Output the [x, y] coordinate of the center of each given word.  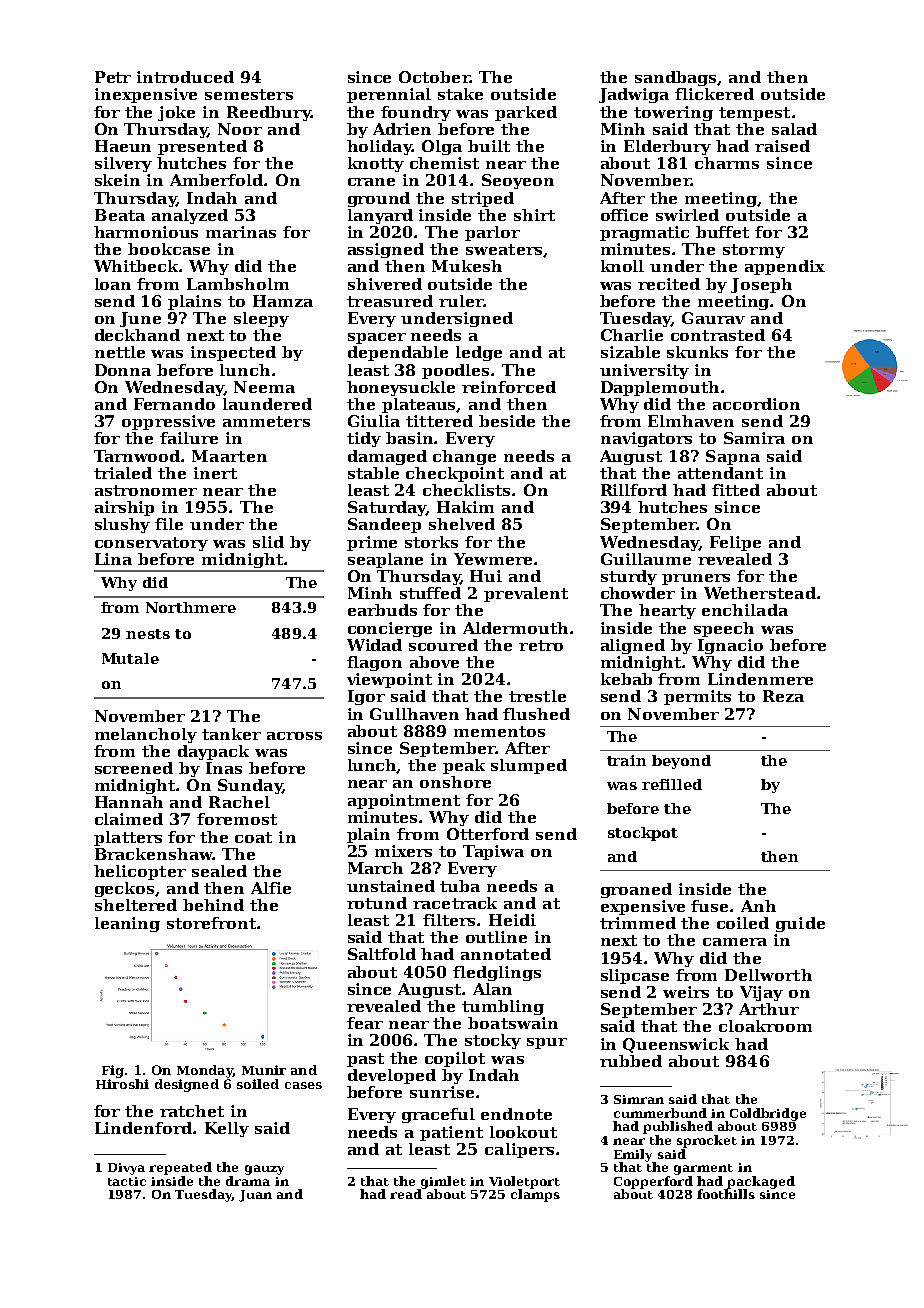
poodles [457, 371]
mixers [403, 851]
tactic [127, 1181]
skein [117, 180]
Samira [754, 438]
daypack [213, 752]
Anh [758, 906]
